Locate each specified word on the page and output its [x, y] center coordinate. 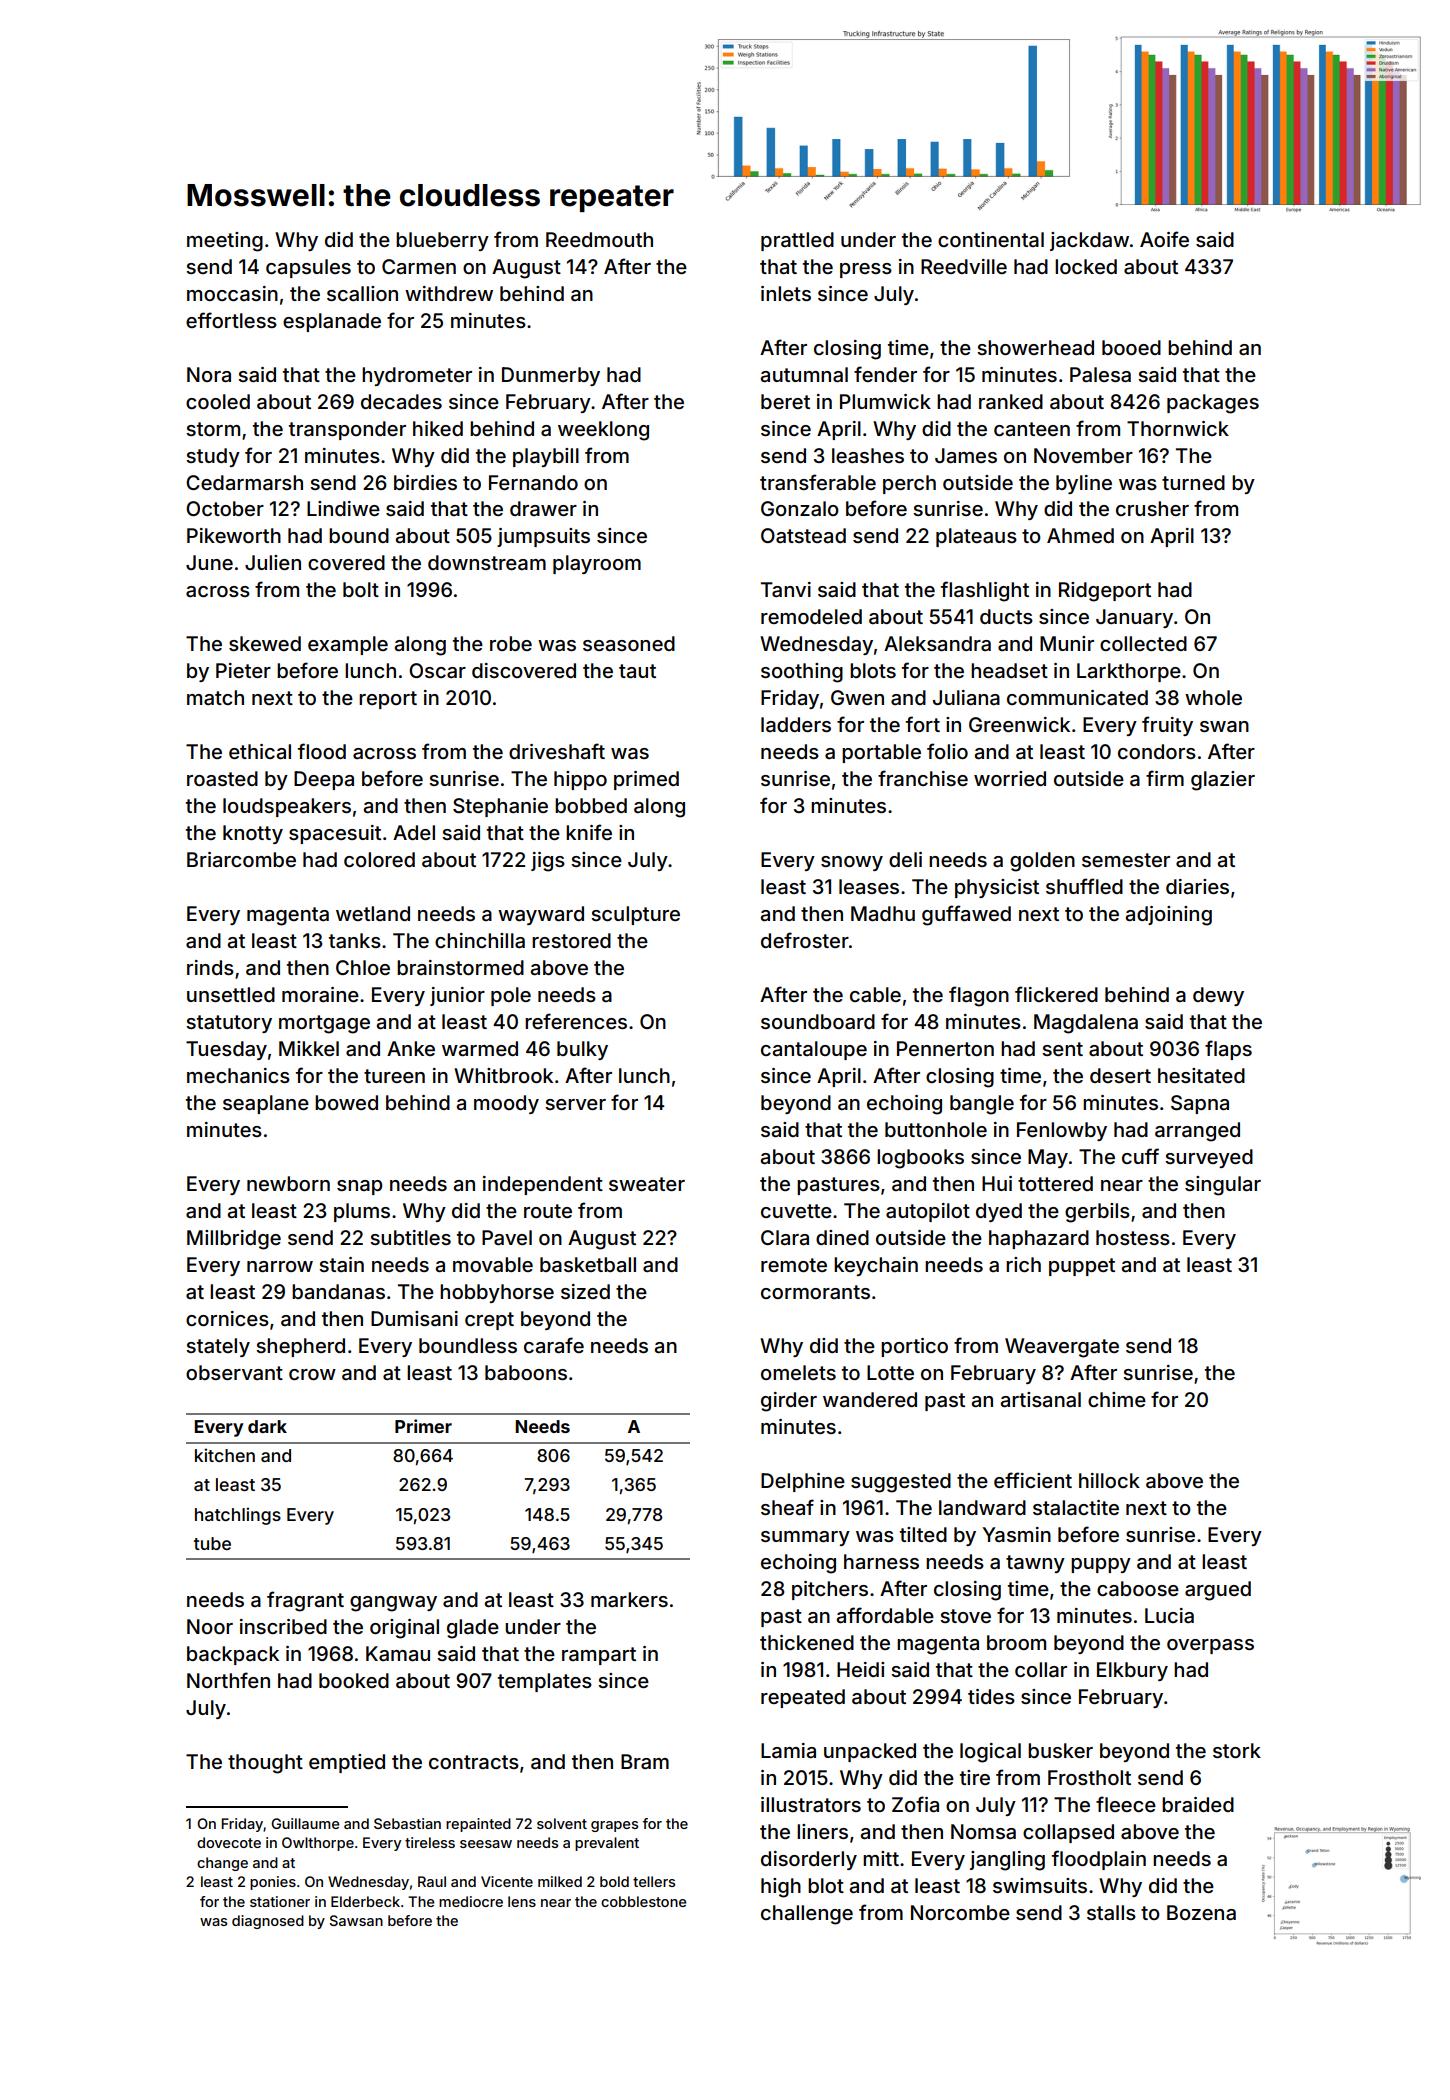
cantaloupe [814, 1050]
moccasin [232, 293]
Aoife [1164, 239]
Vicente [507, 1881]
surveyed [1209, 1158]
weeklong [603, 431]
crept [489, 1321]
